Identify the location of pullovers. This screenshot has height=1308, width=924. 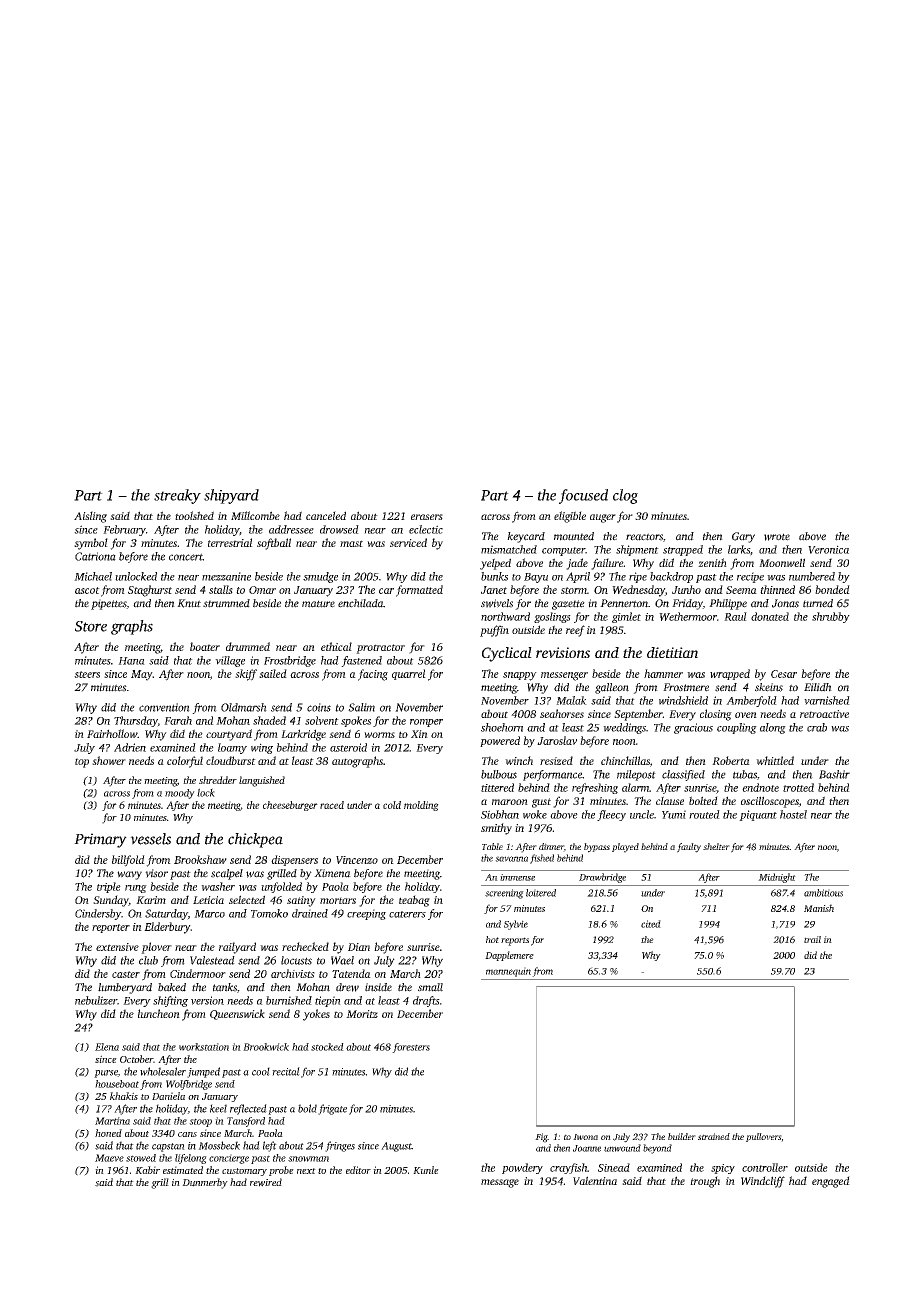
(763, 1137).
